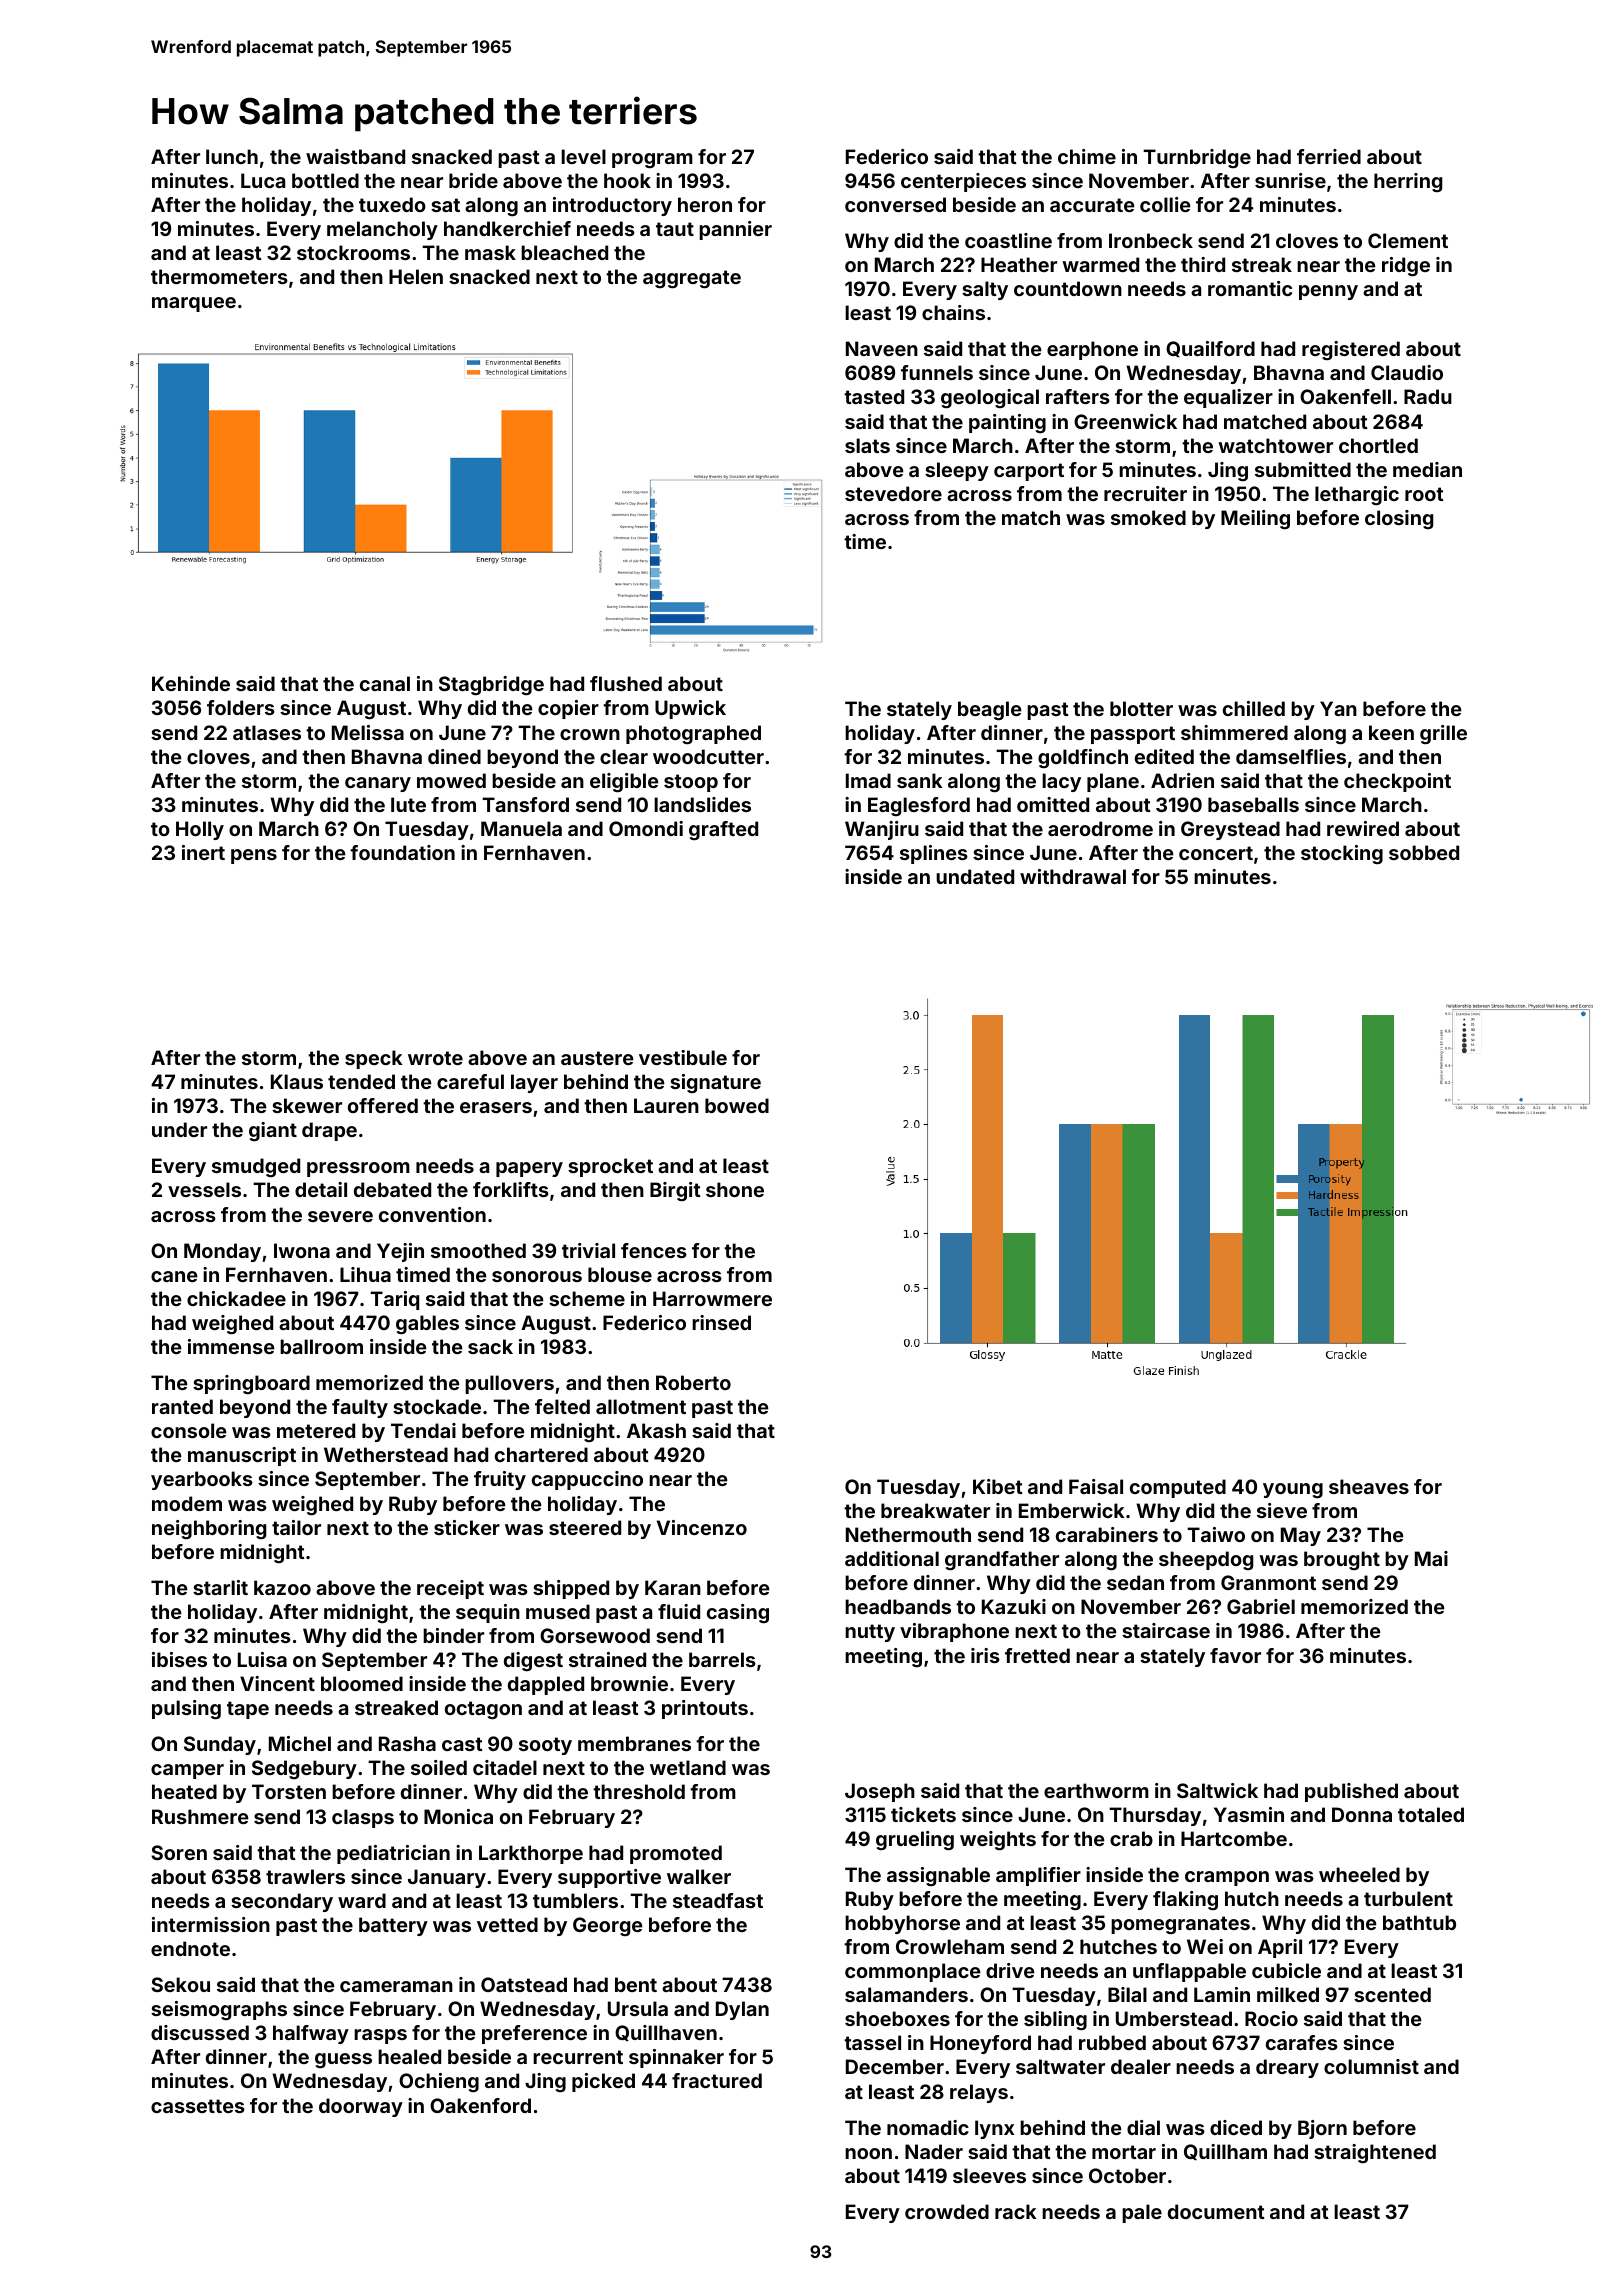 The image size is (1620, 2292). What do you see at coordinates (361, 2107) in the document?
I see `doorway` at bounding box center [361, 2107].
